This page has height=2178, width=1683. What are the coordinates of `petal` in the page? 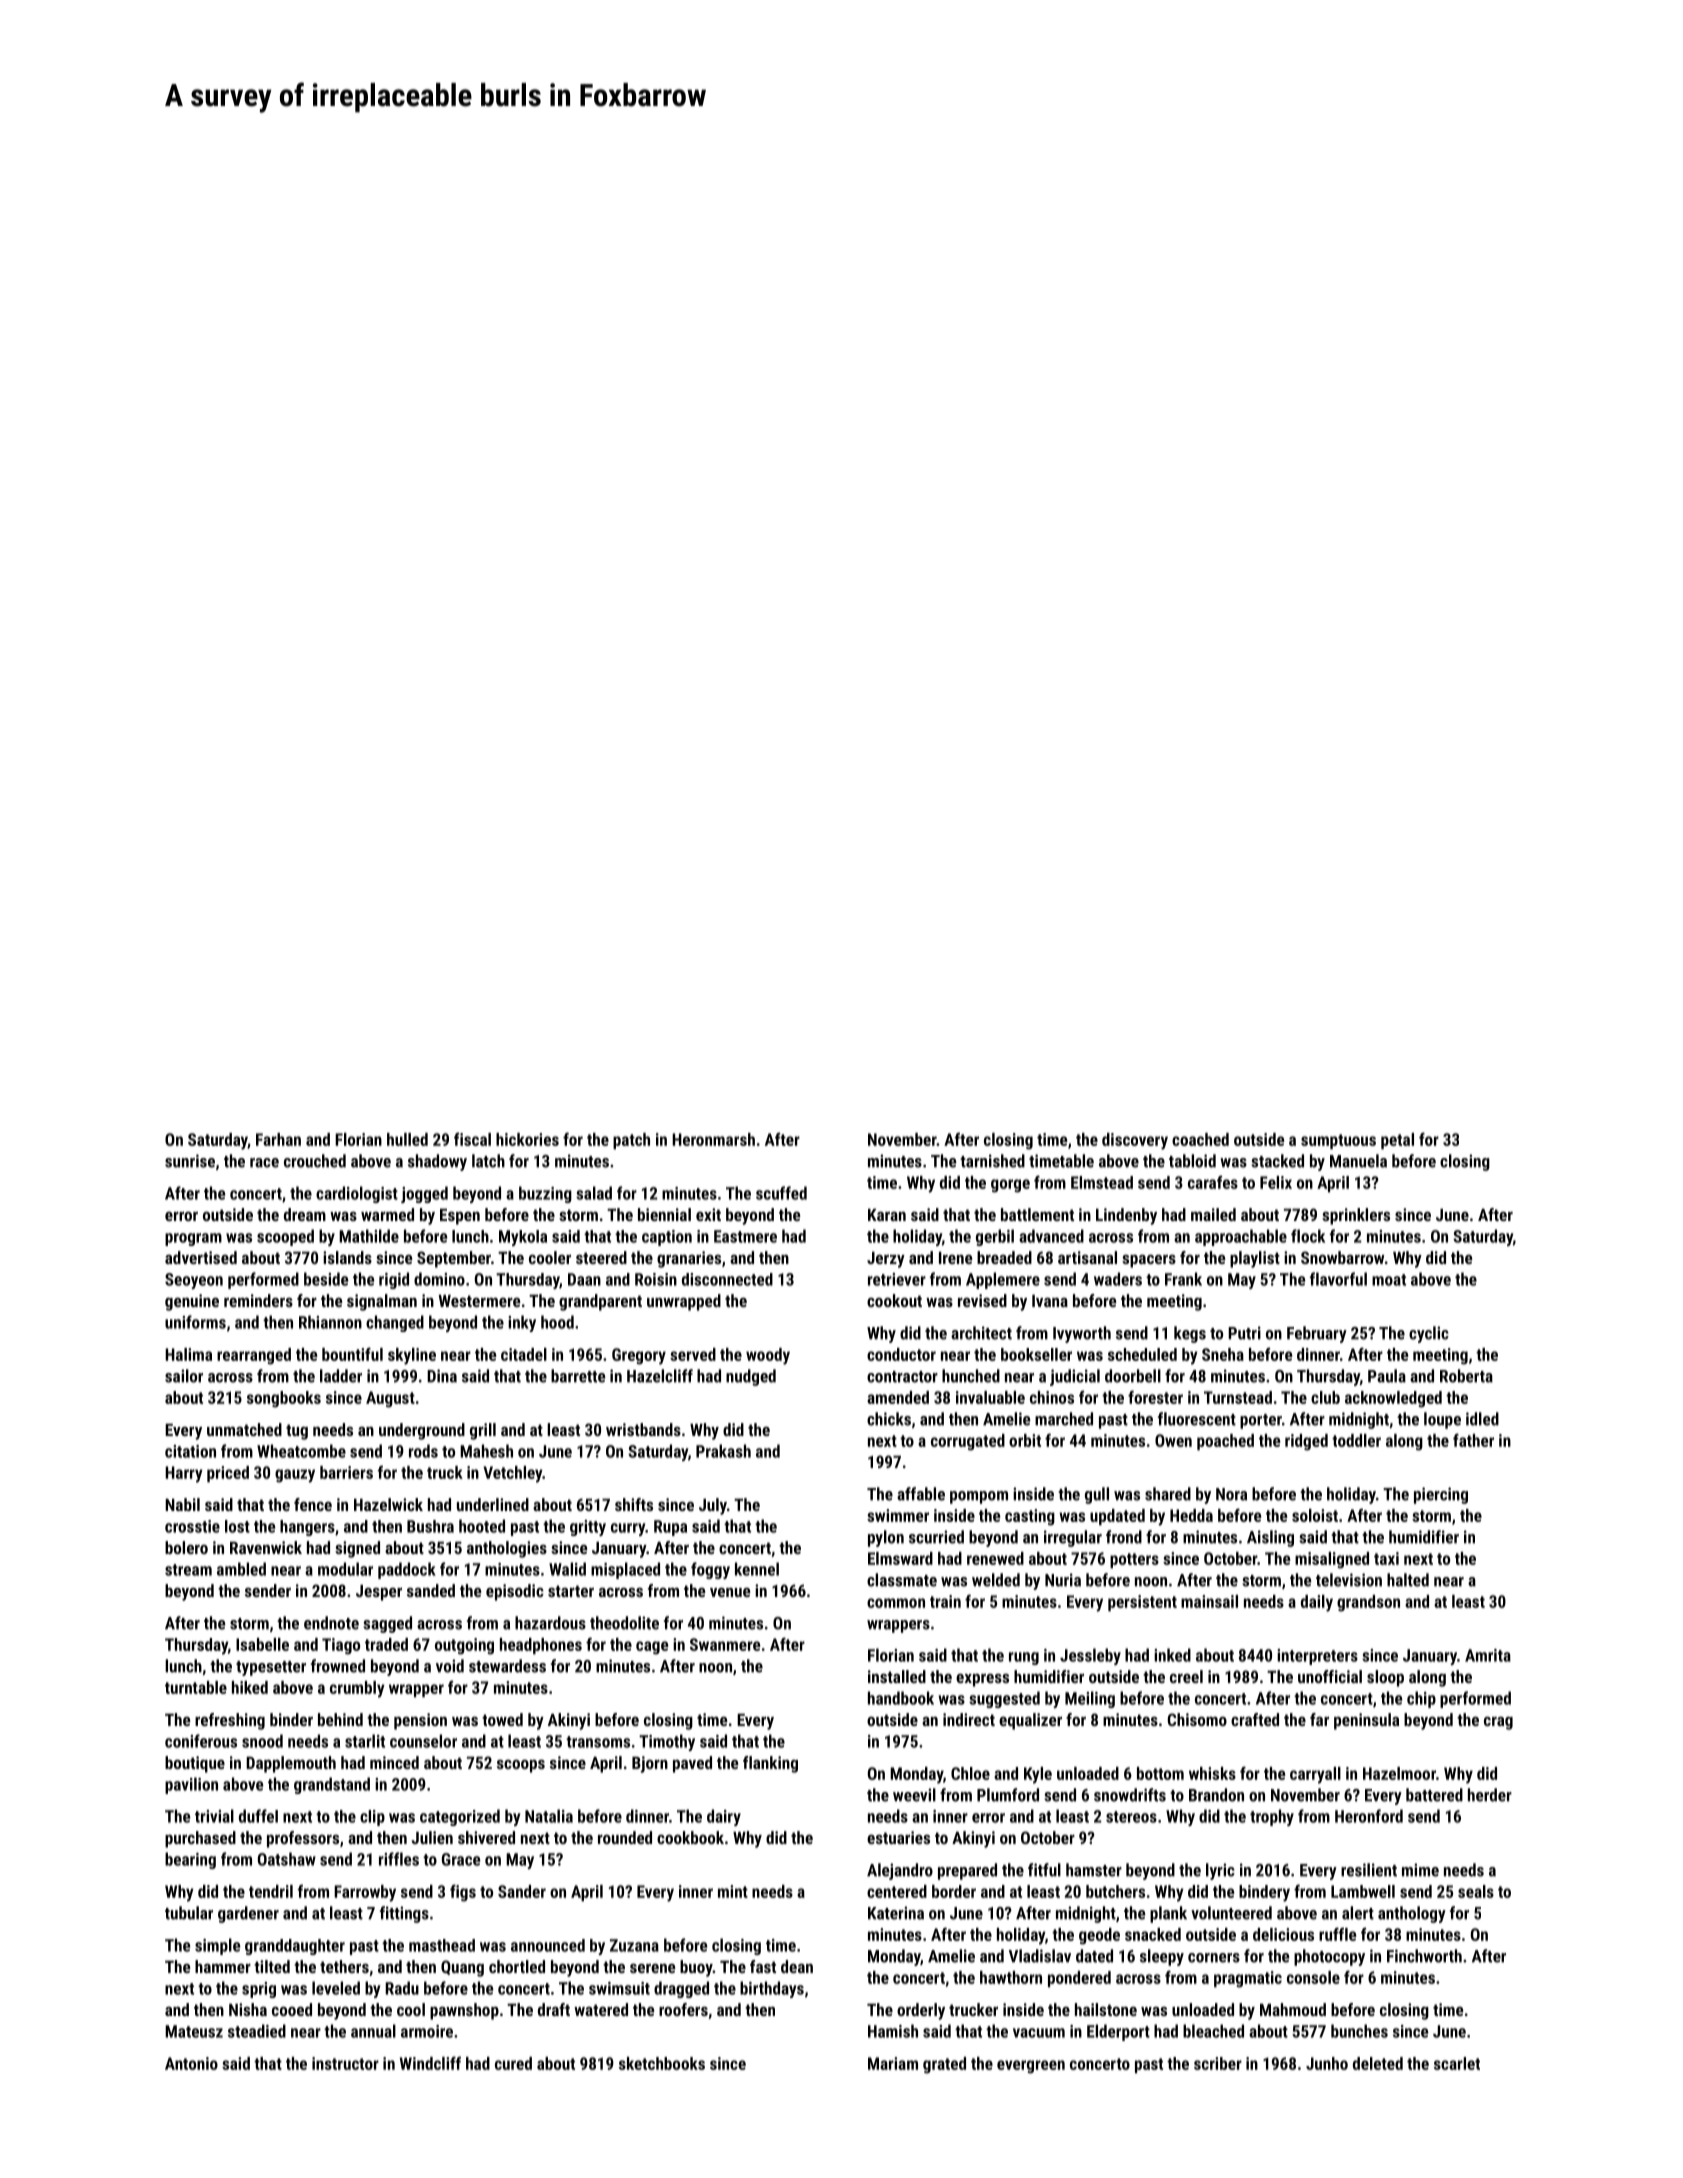 It's located at (1397, 1141).
